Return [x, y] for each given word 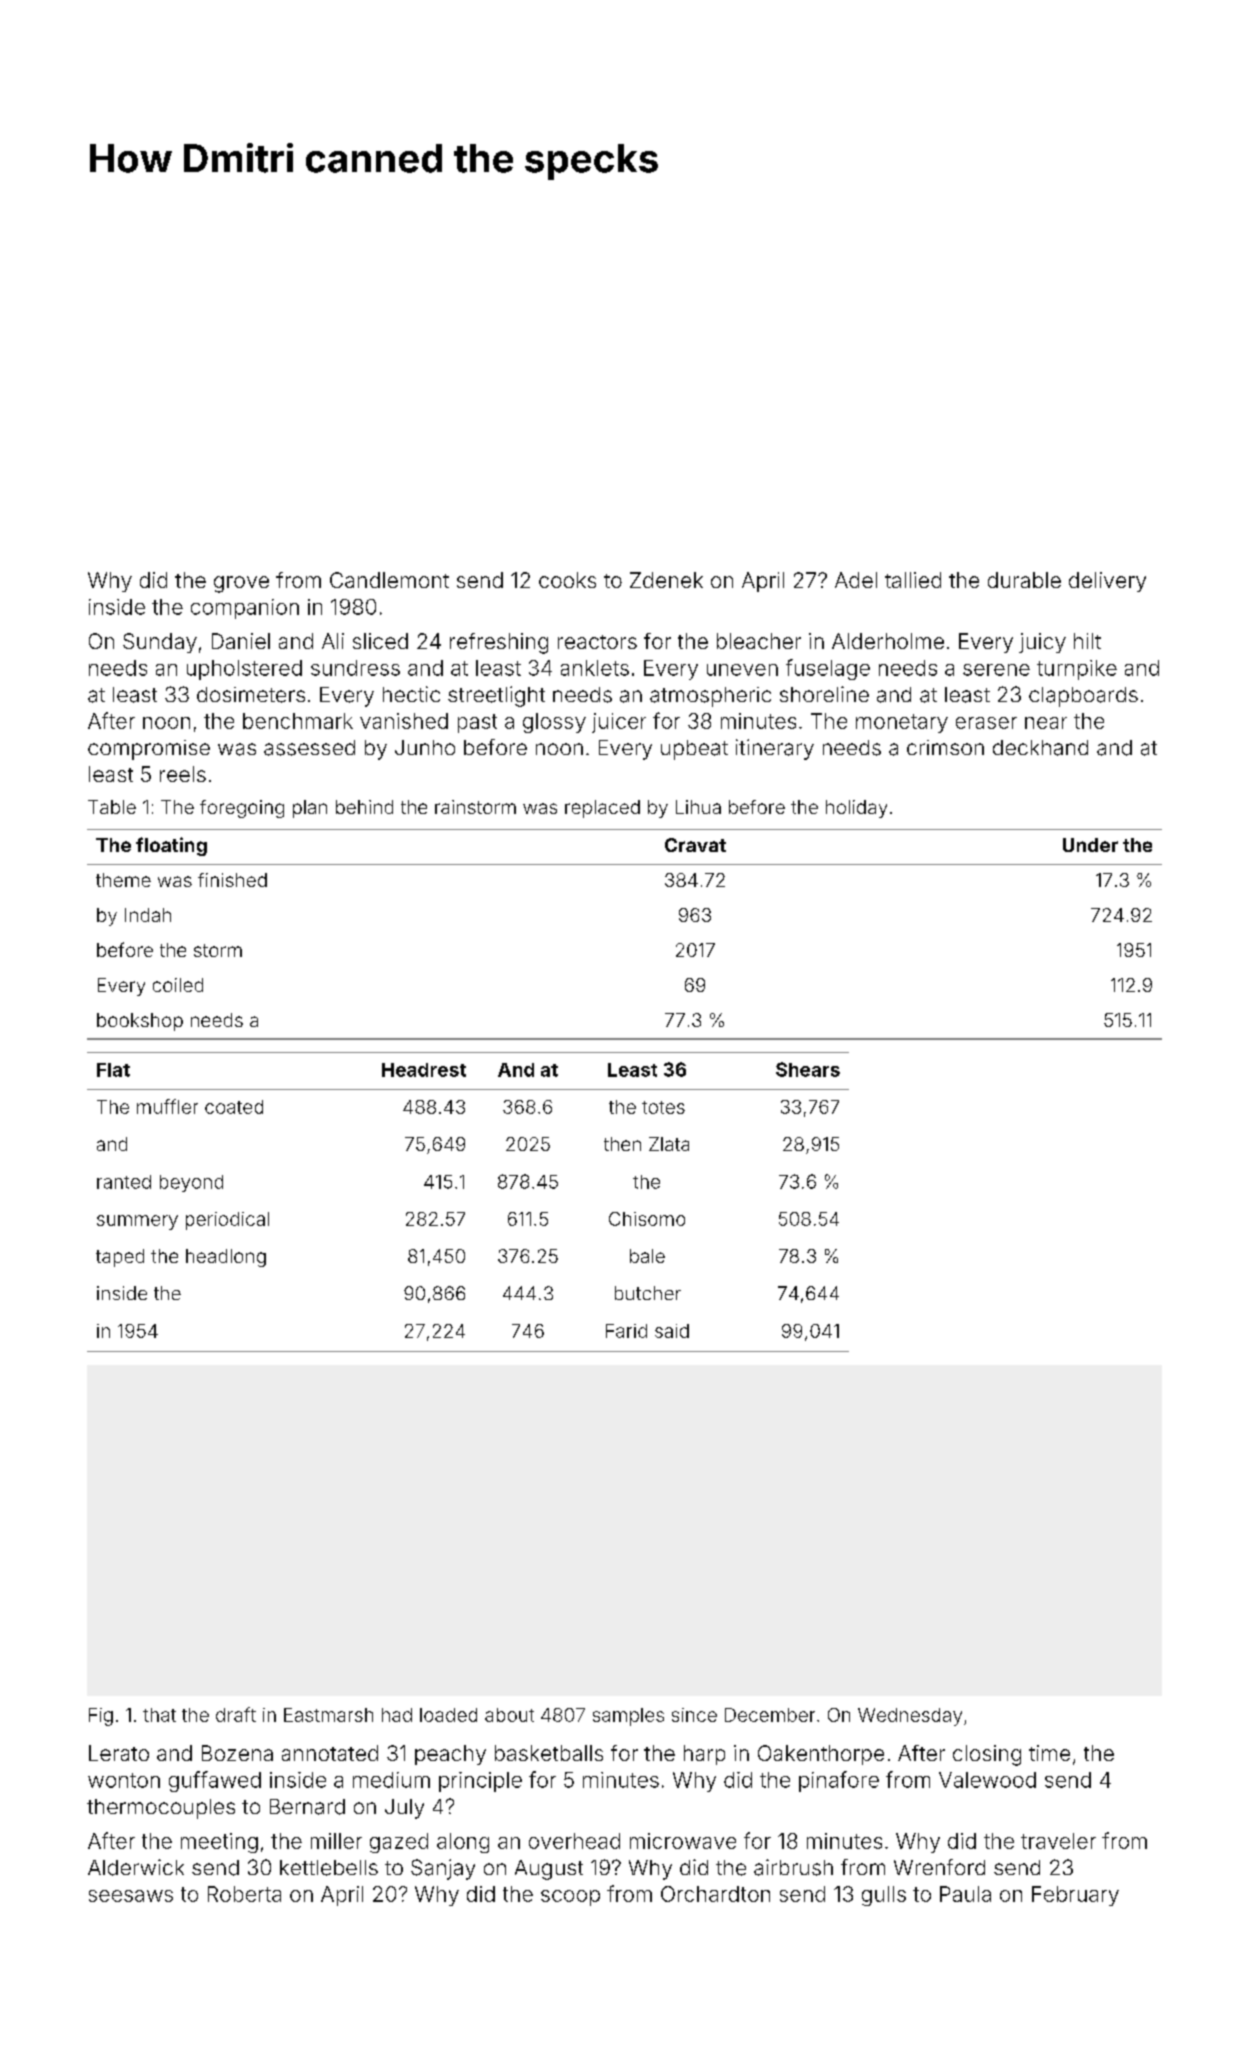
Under [1090, 845]
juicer [619, 723]
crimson [945, 747]
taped [120, 1258]
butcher [648, 1293]
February [1075, 1896]
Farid [626, 1331]
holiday [856, 809]
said [672, 1331]
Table [112, 807]
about [509, 1715]
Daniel [241, 641]
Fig [101, 1717]
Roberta [244, 1894]
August [549, 1870]
